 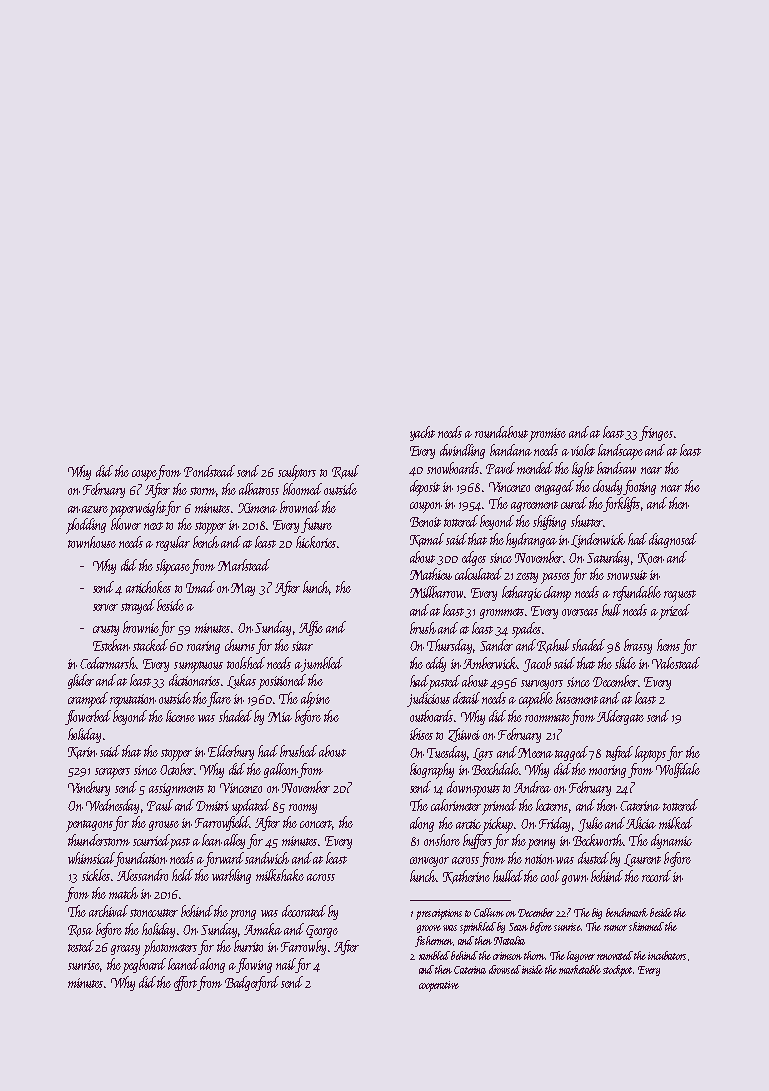 What do you see at coordinates (315, 700) in the page?
I see `alpine` at bounding box center [315, 700].
